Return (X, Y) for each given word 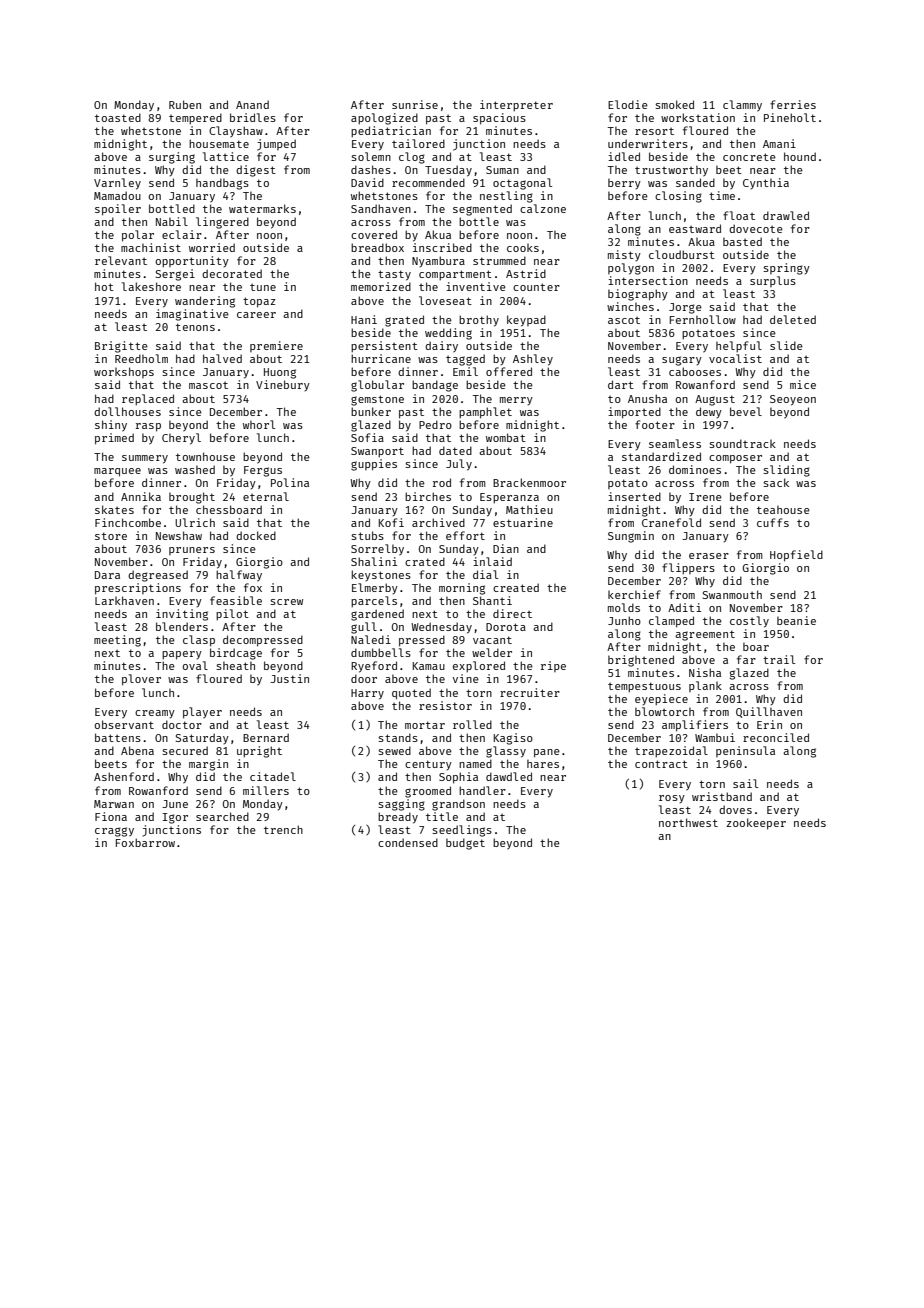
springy (786, 269)
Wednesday (441, 628)
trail (779, 659)
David (367, 182)
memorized (381, 286)
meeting (117, 641)
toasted (118, 117)
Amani (779, 143)
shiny (111, 426)
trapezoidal (671, 751)
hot (104, 286)
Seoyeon (793, 400)
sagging (401, 805)
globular (377, 386)
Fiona (111, 816)
